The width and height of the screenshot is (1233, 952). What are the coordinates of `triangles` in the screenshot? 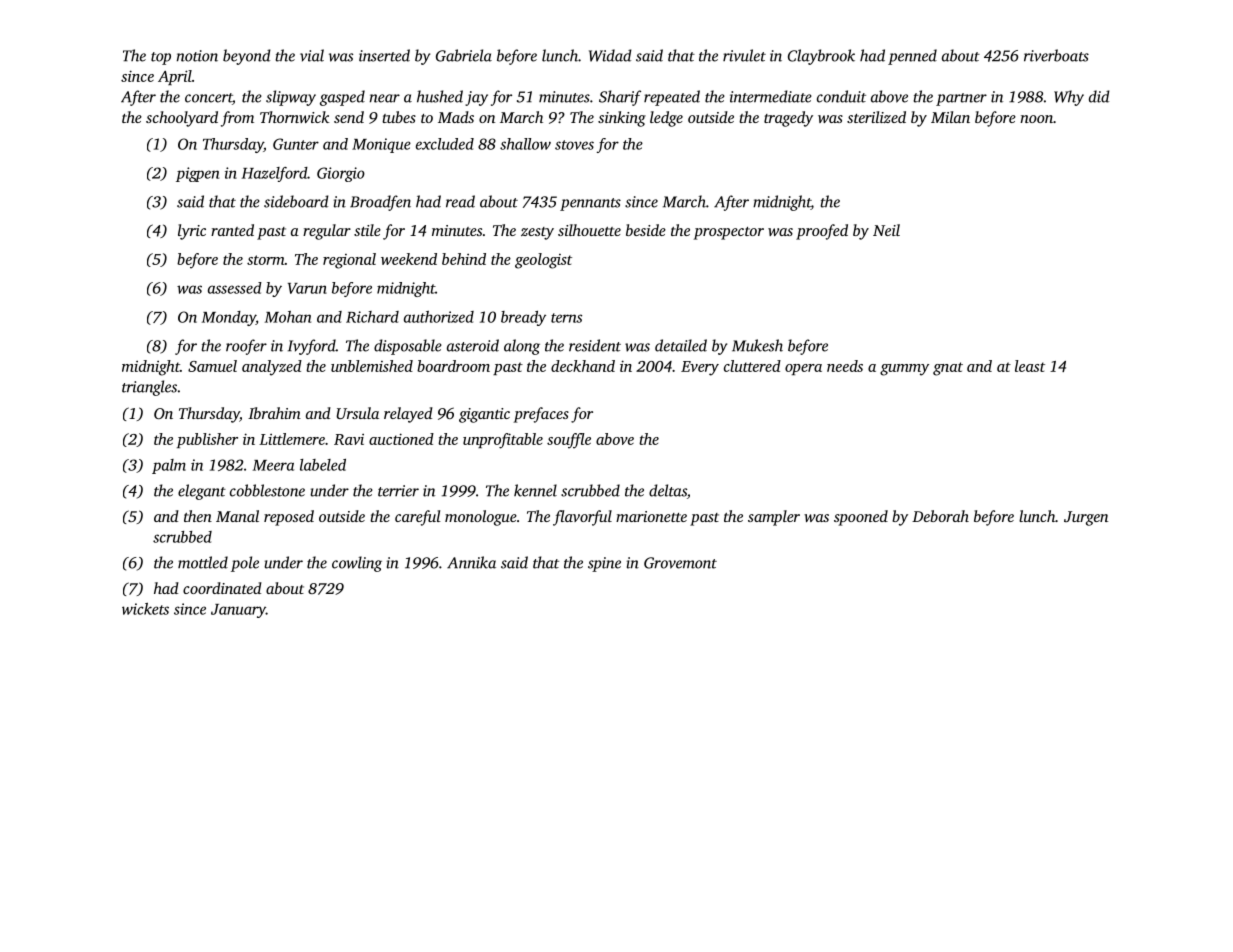 It's located at (149, 388).
